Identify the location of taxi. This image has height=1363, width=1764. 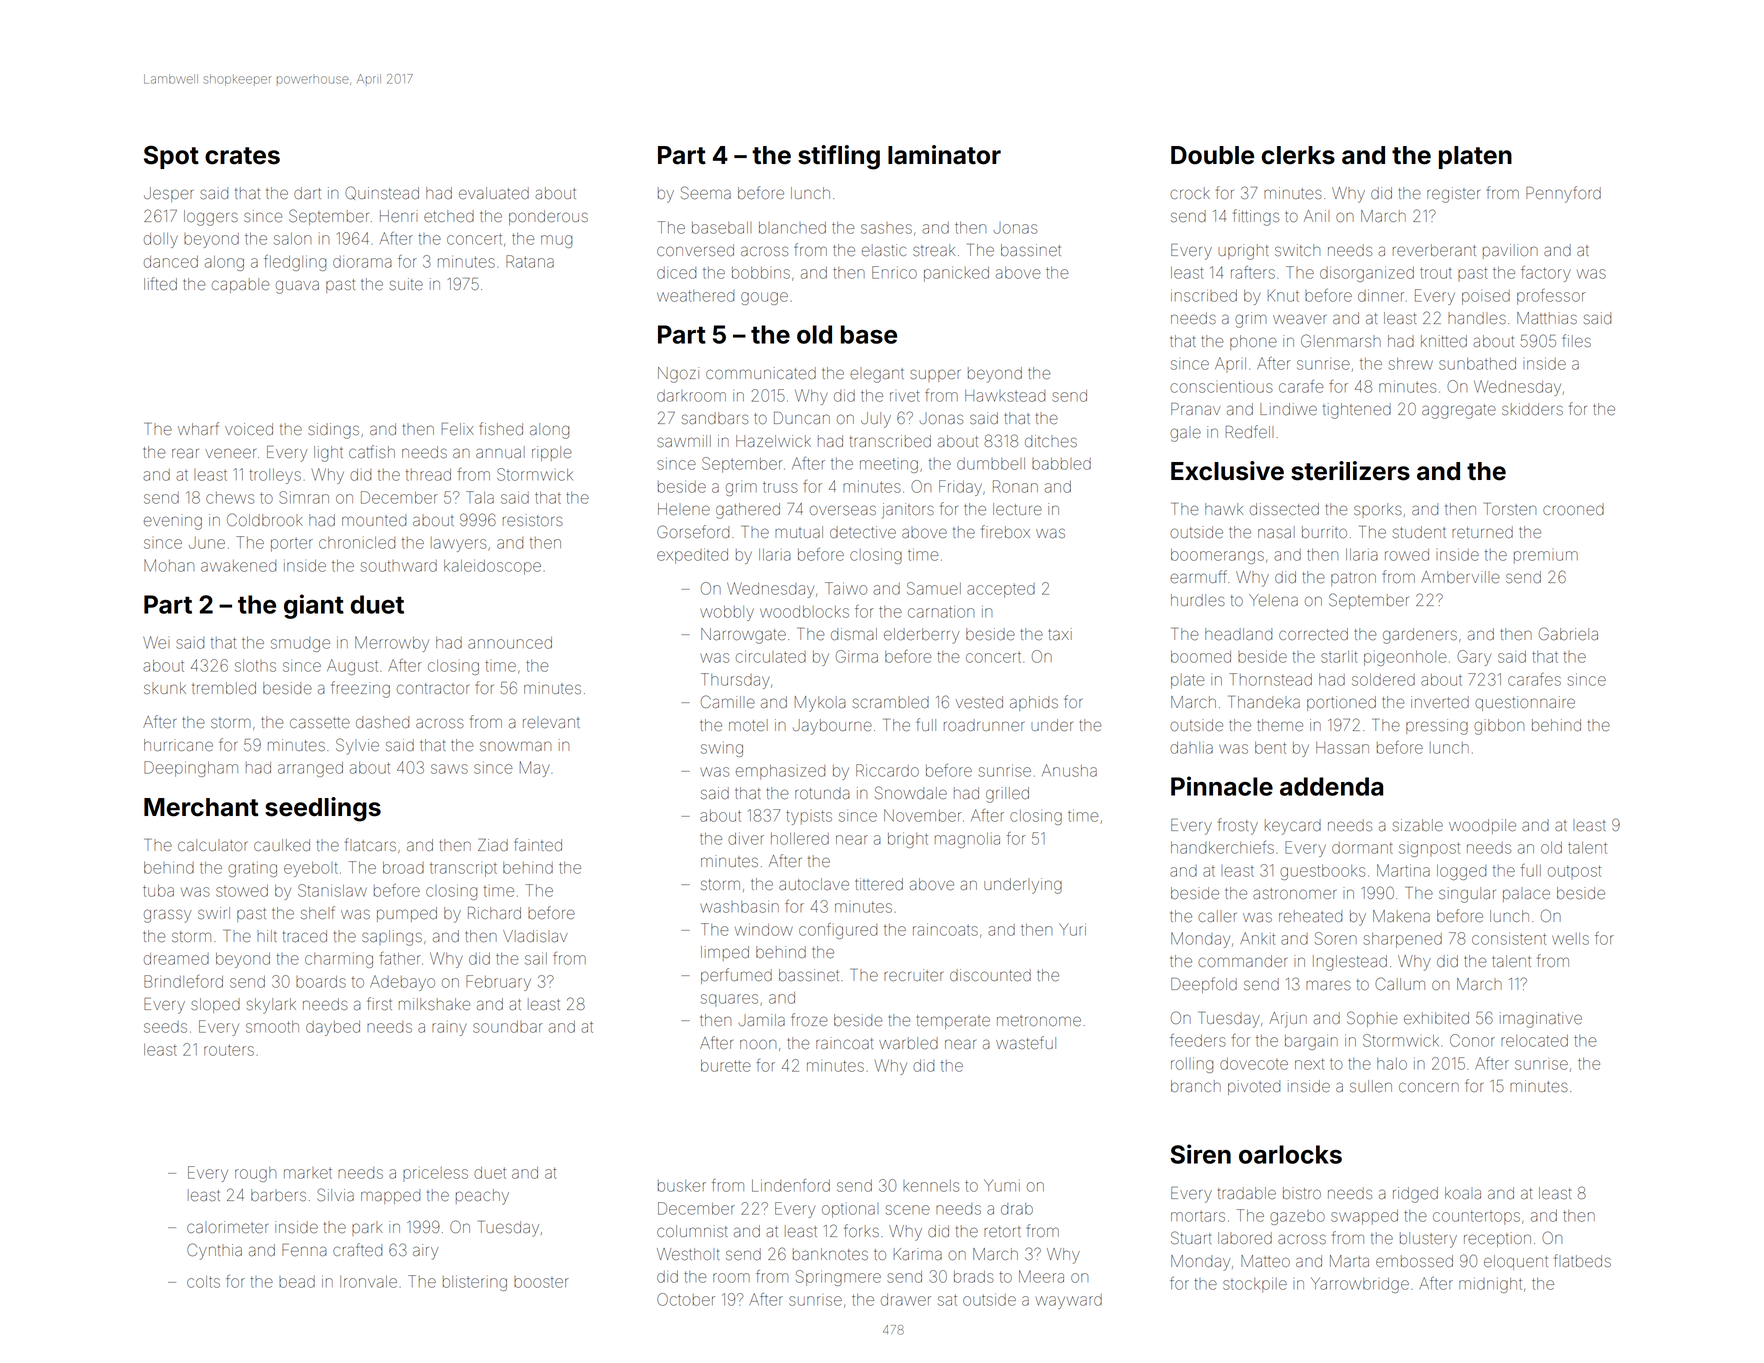
(1060, 634).
